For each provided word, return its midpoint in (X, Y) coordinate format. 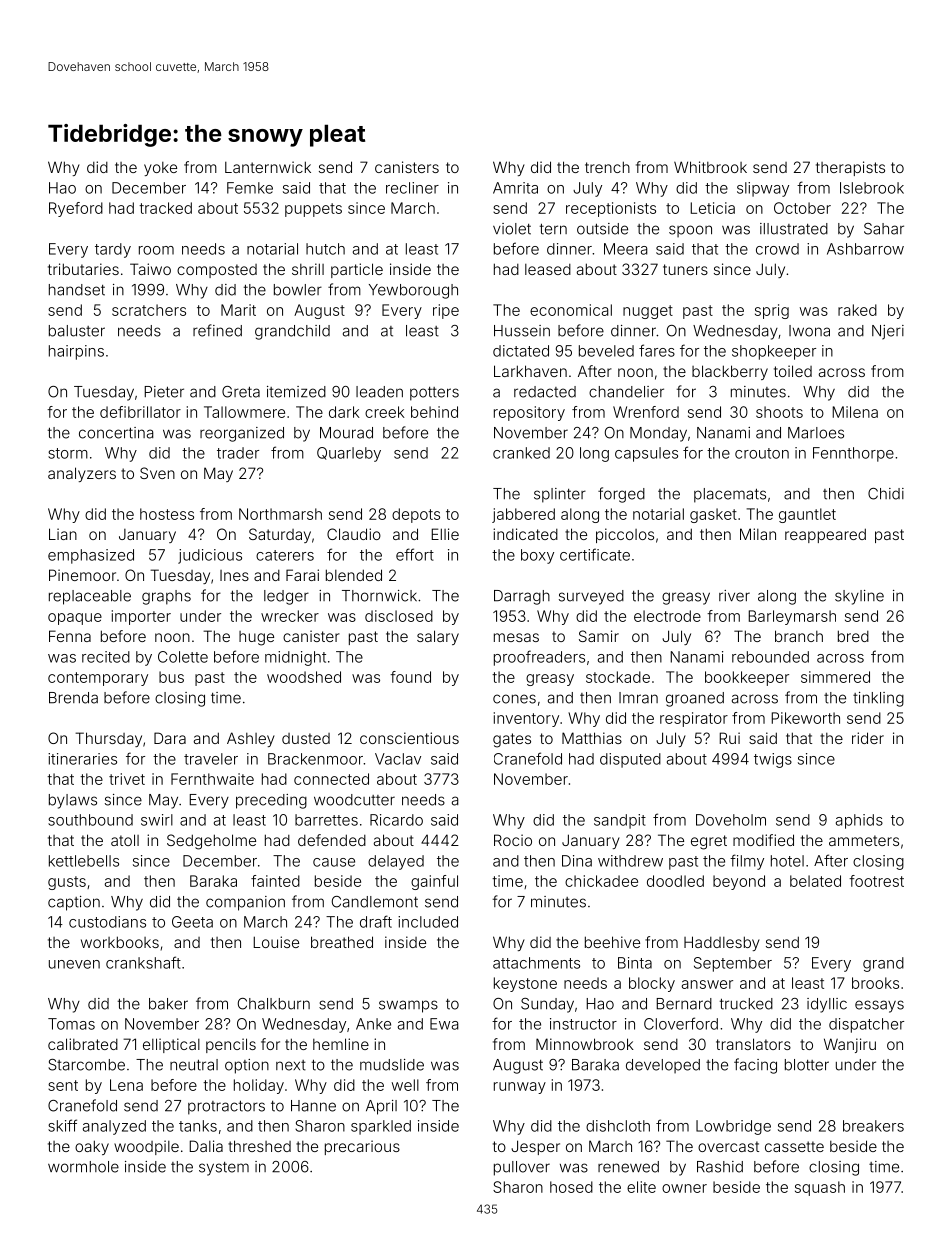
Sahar (884, 229)
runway (520, 1088)
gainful (434, 882)
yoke (160, 169)
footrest (876, 881)
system (224, 1169)
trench (607, 167)
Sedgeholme (211, 842)
